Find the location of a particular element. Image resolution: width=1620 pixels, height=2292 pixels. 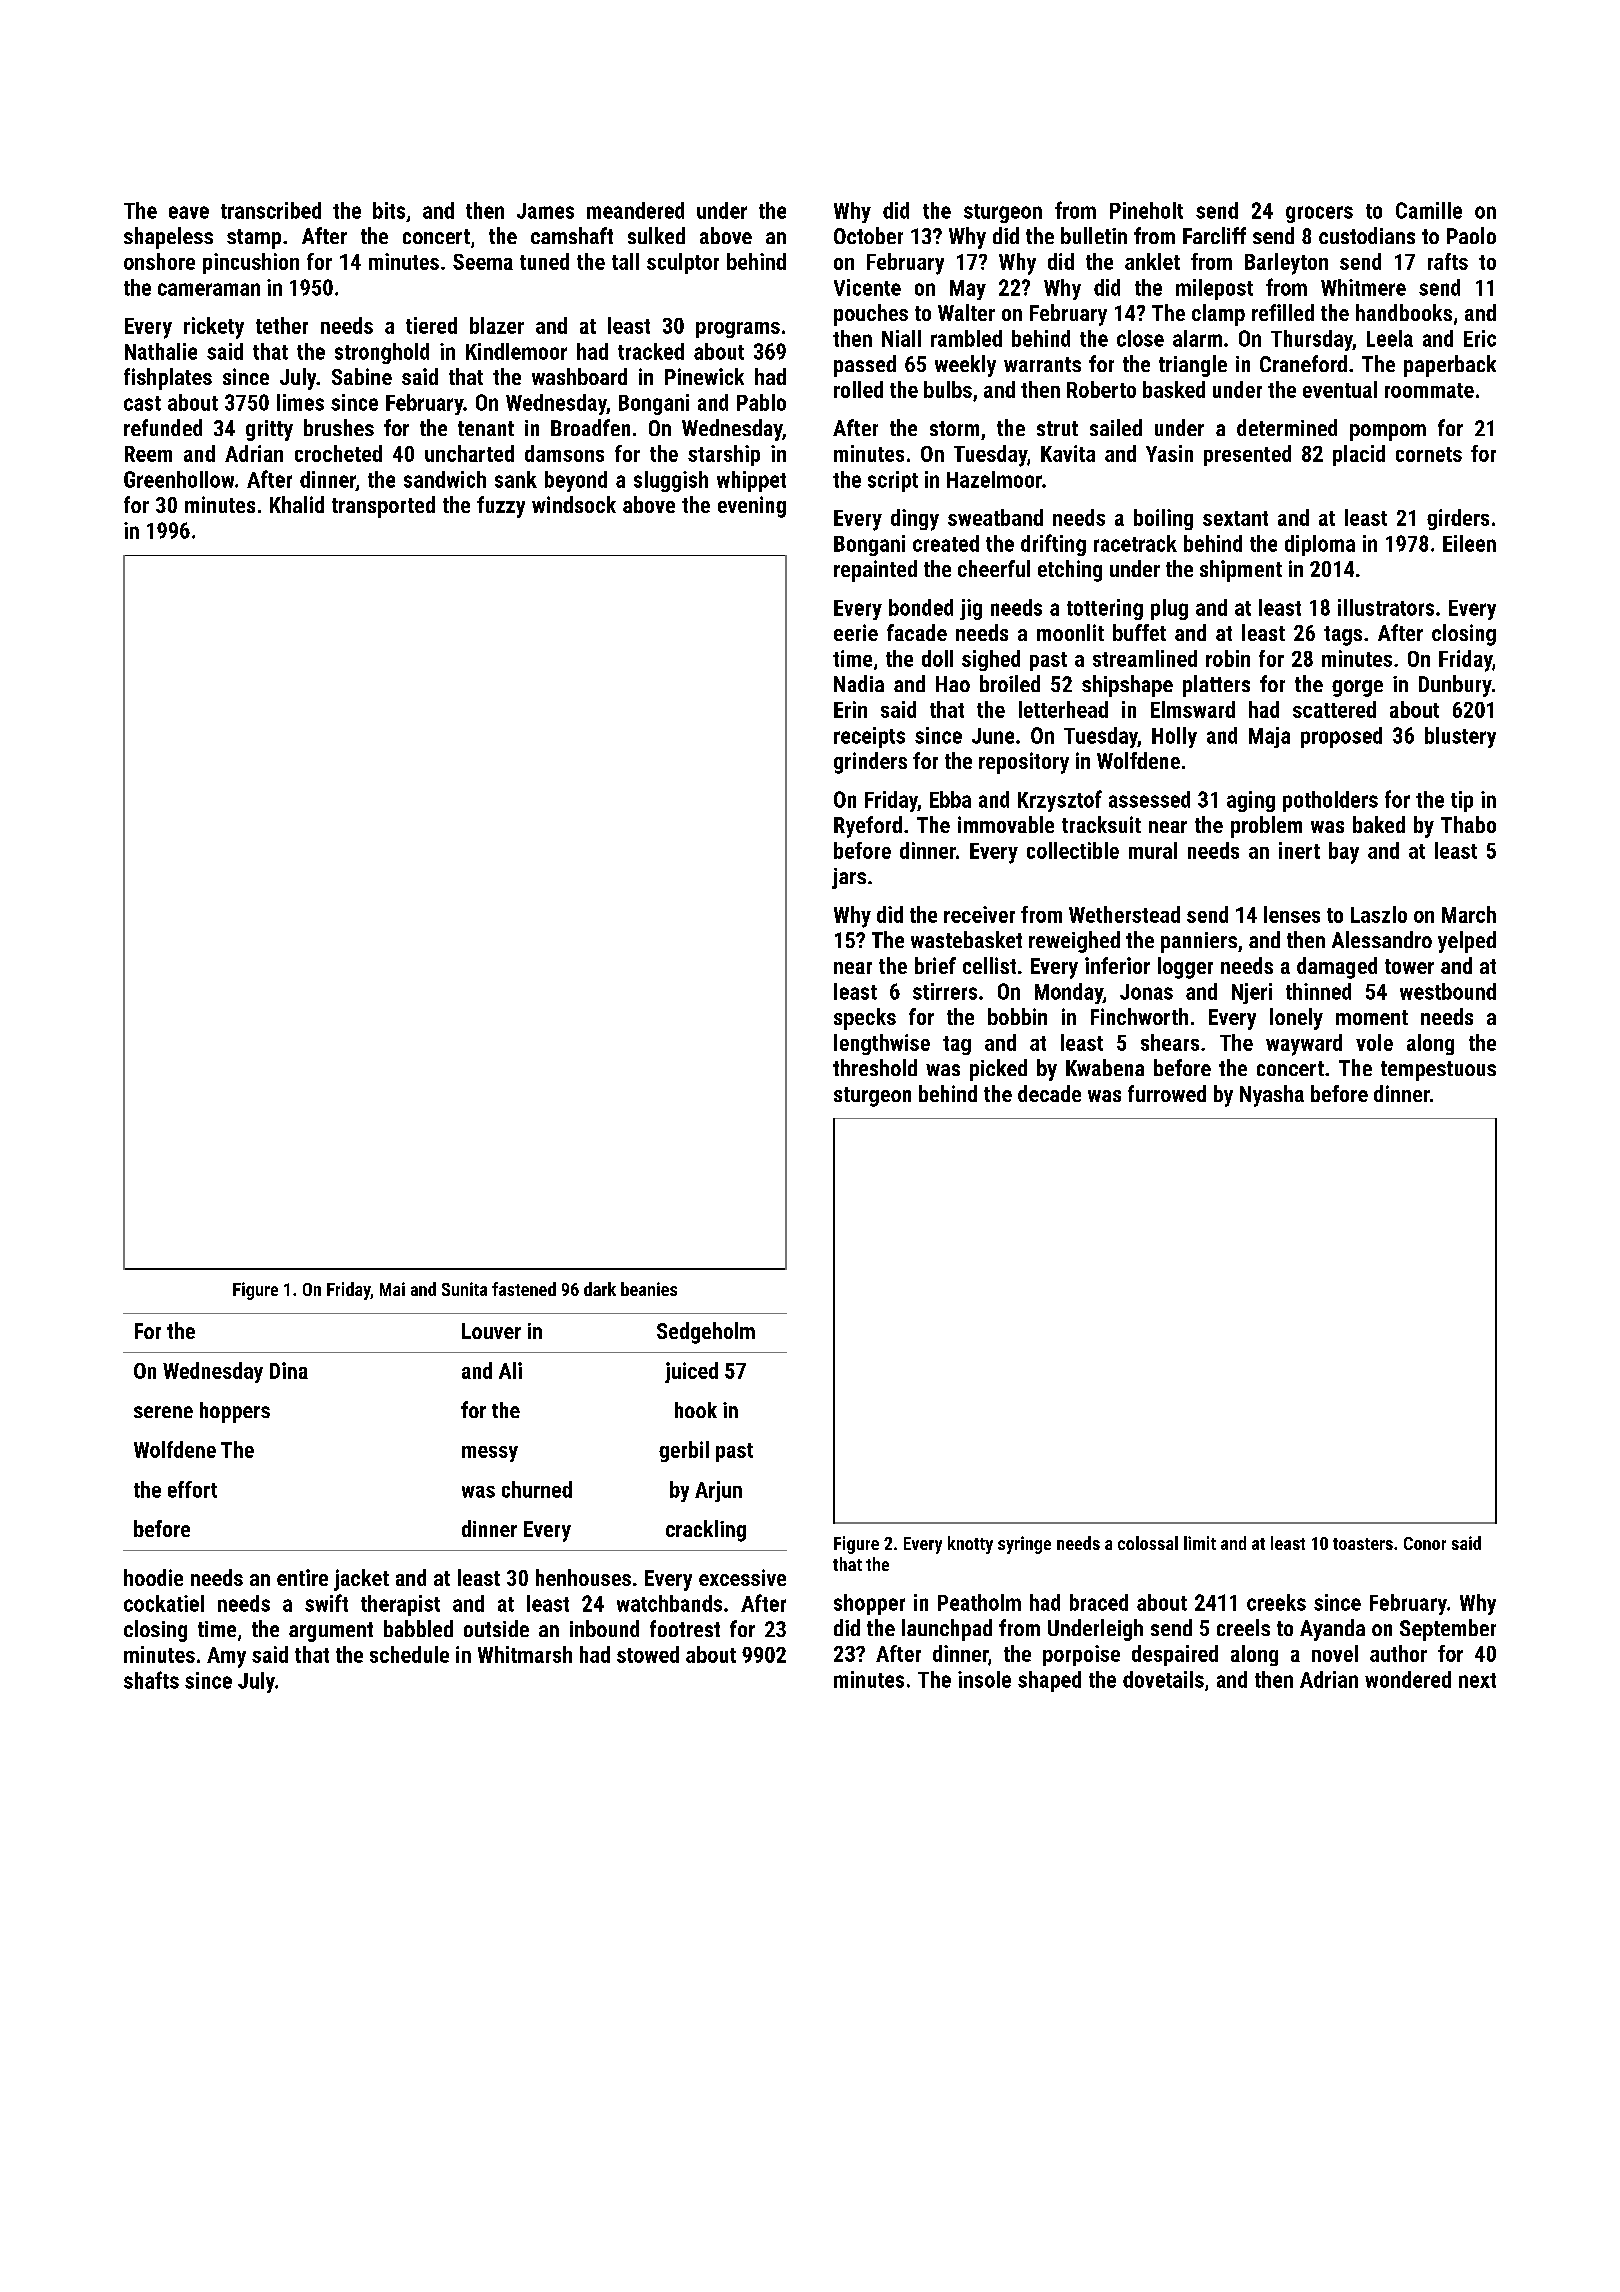

churned is located at coordinates (537, 1489).
